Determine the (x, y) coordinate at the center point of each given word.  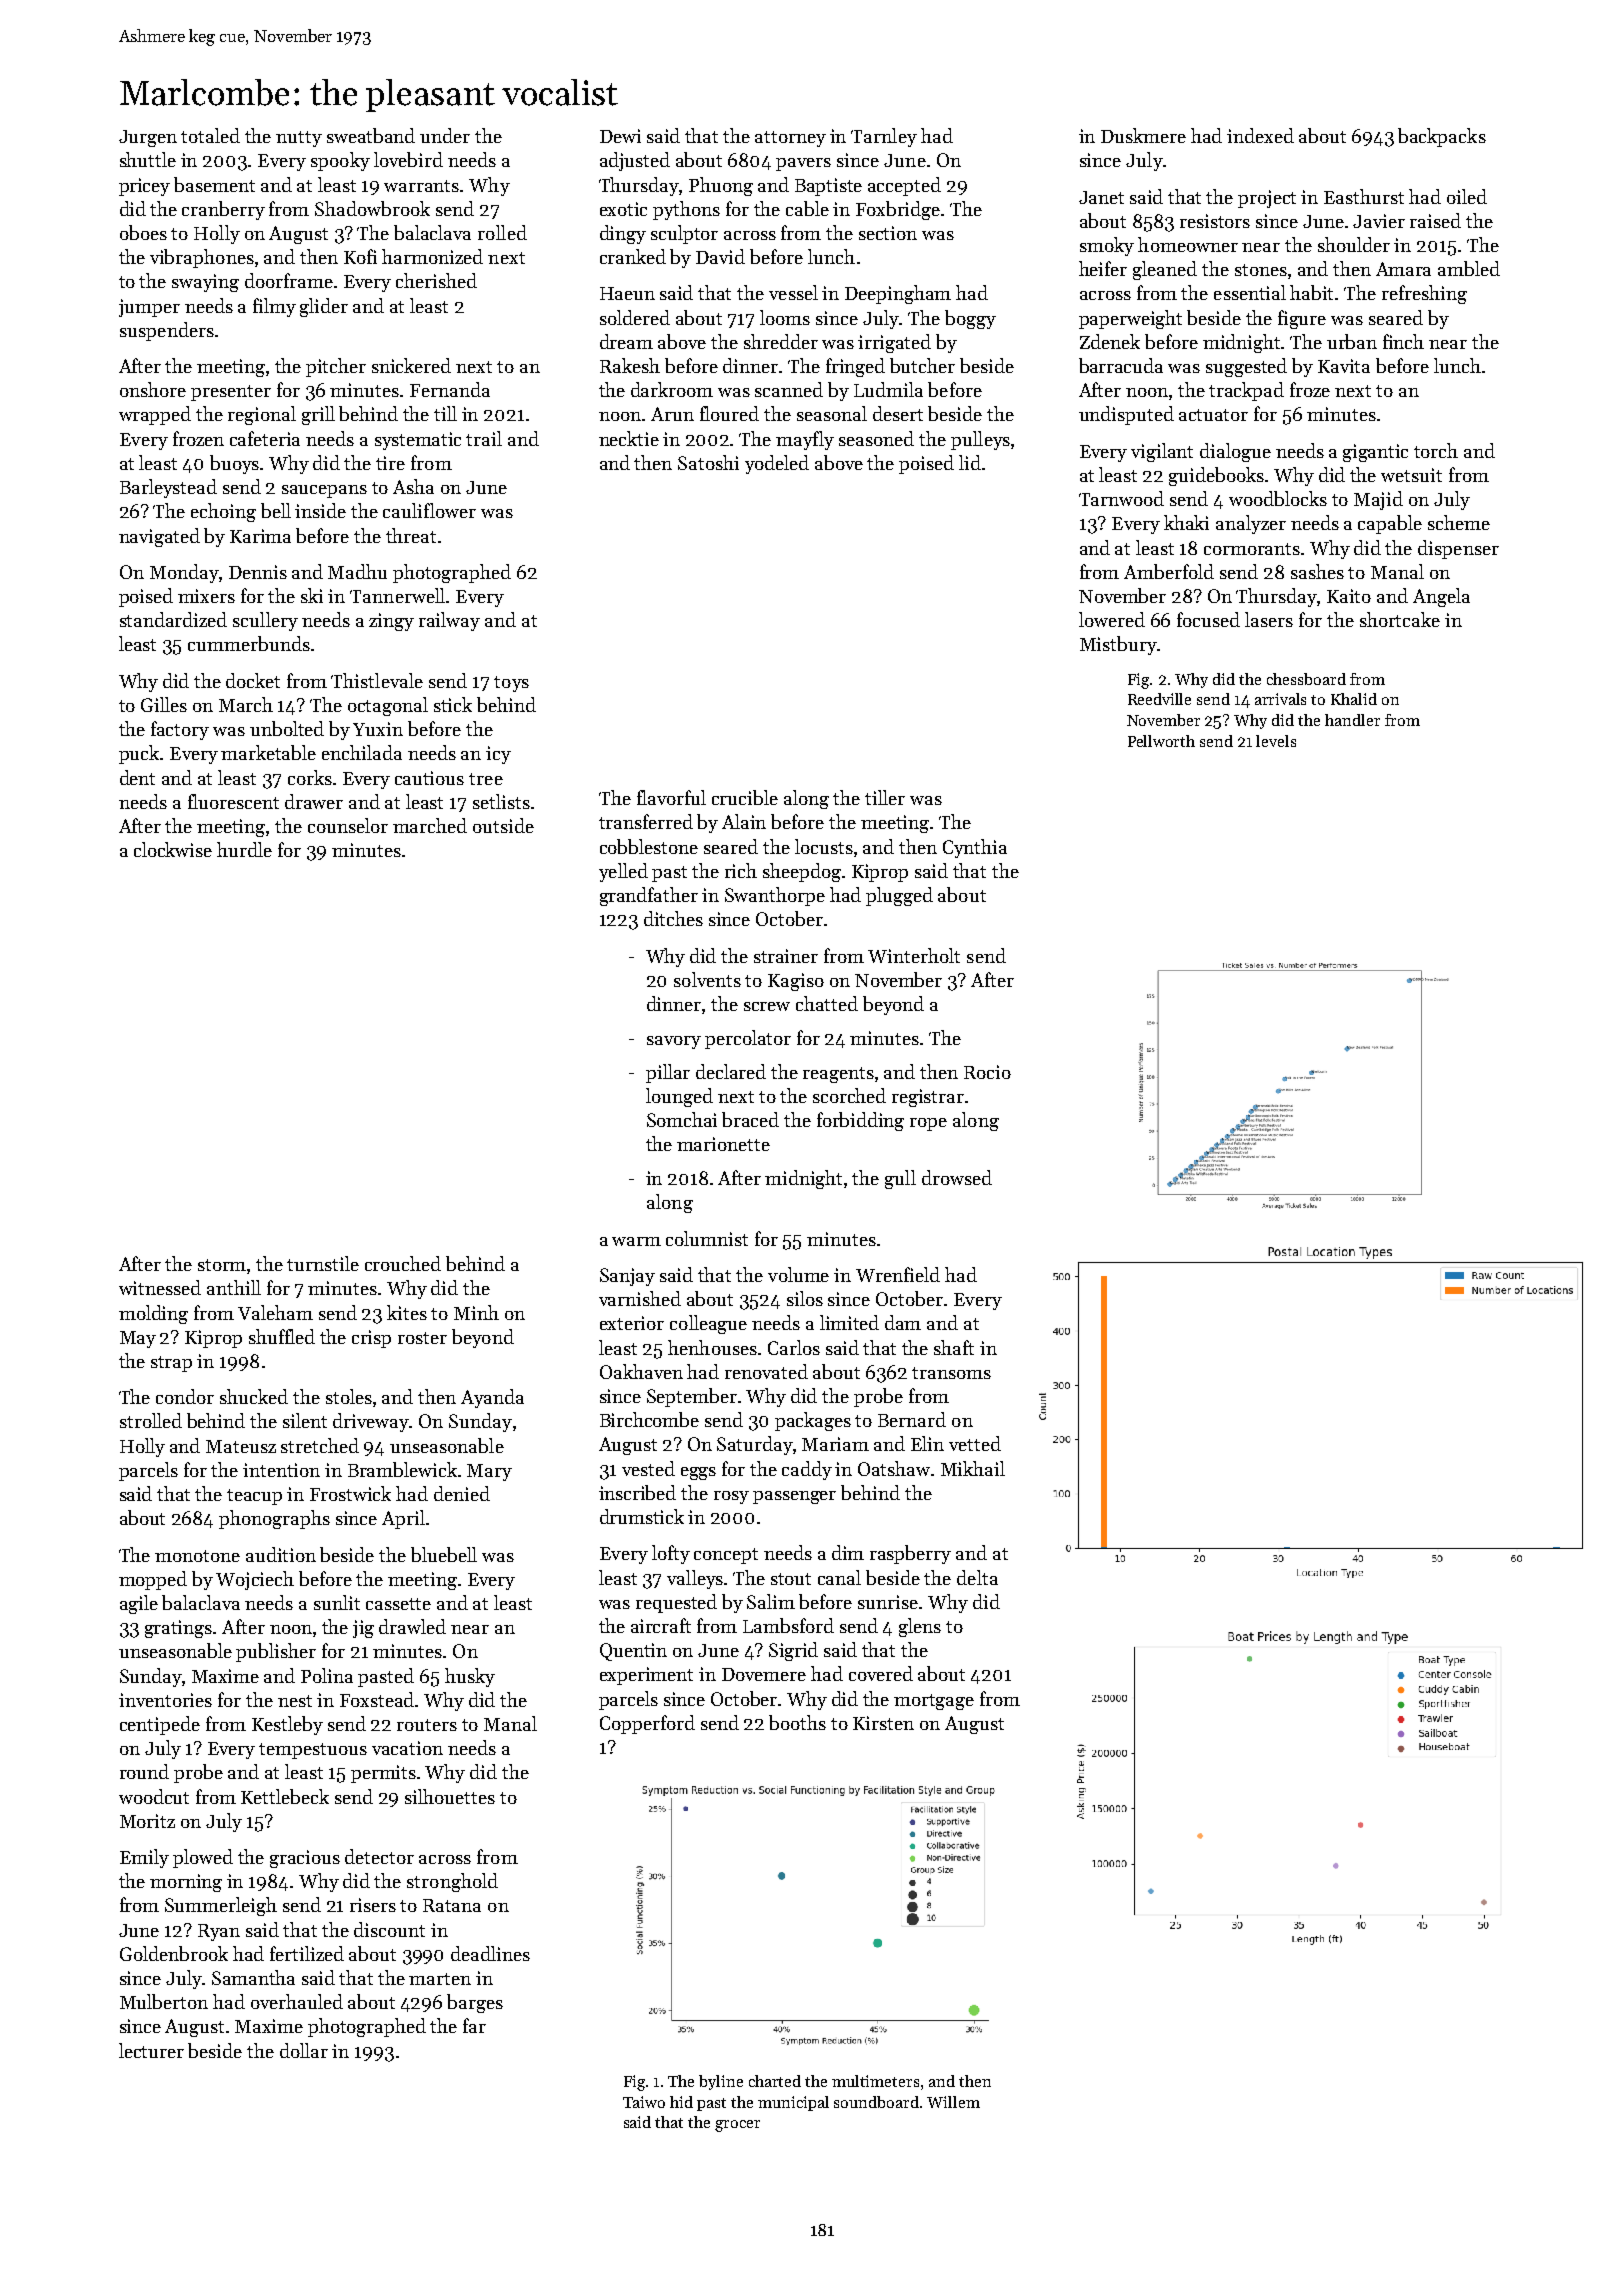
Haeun (627, 293)
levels (1276, 741)
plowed (203, 1858)
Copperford (647, 1724)
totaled (210, 135)
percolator (748, 1039)
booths (797, 1722)
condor (185, 1396)
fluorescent (233, 801)
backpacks (1442, 137)
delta (977, 1577)
